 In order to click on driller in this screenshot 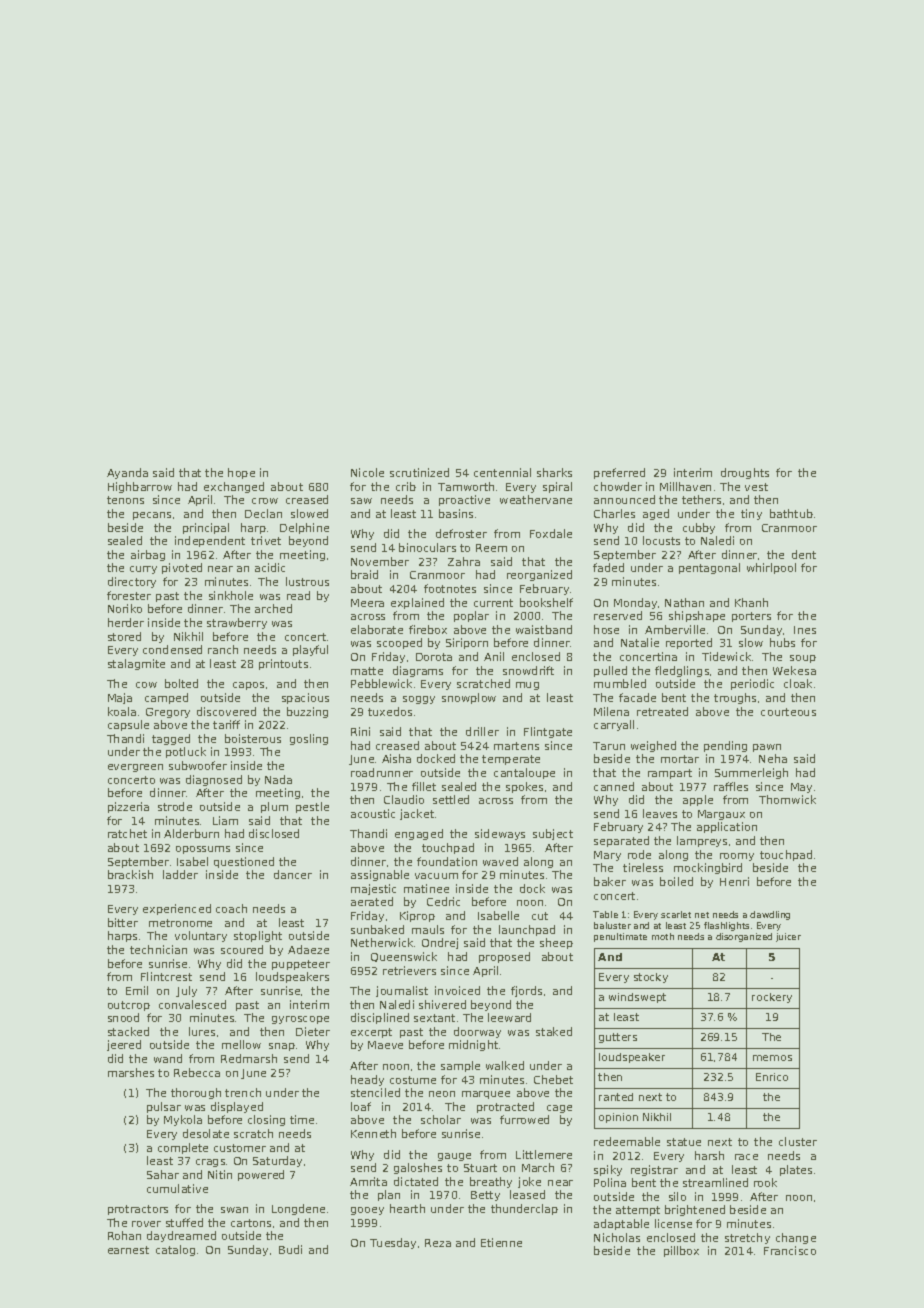, I will do `click(482, 731)`.
